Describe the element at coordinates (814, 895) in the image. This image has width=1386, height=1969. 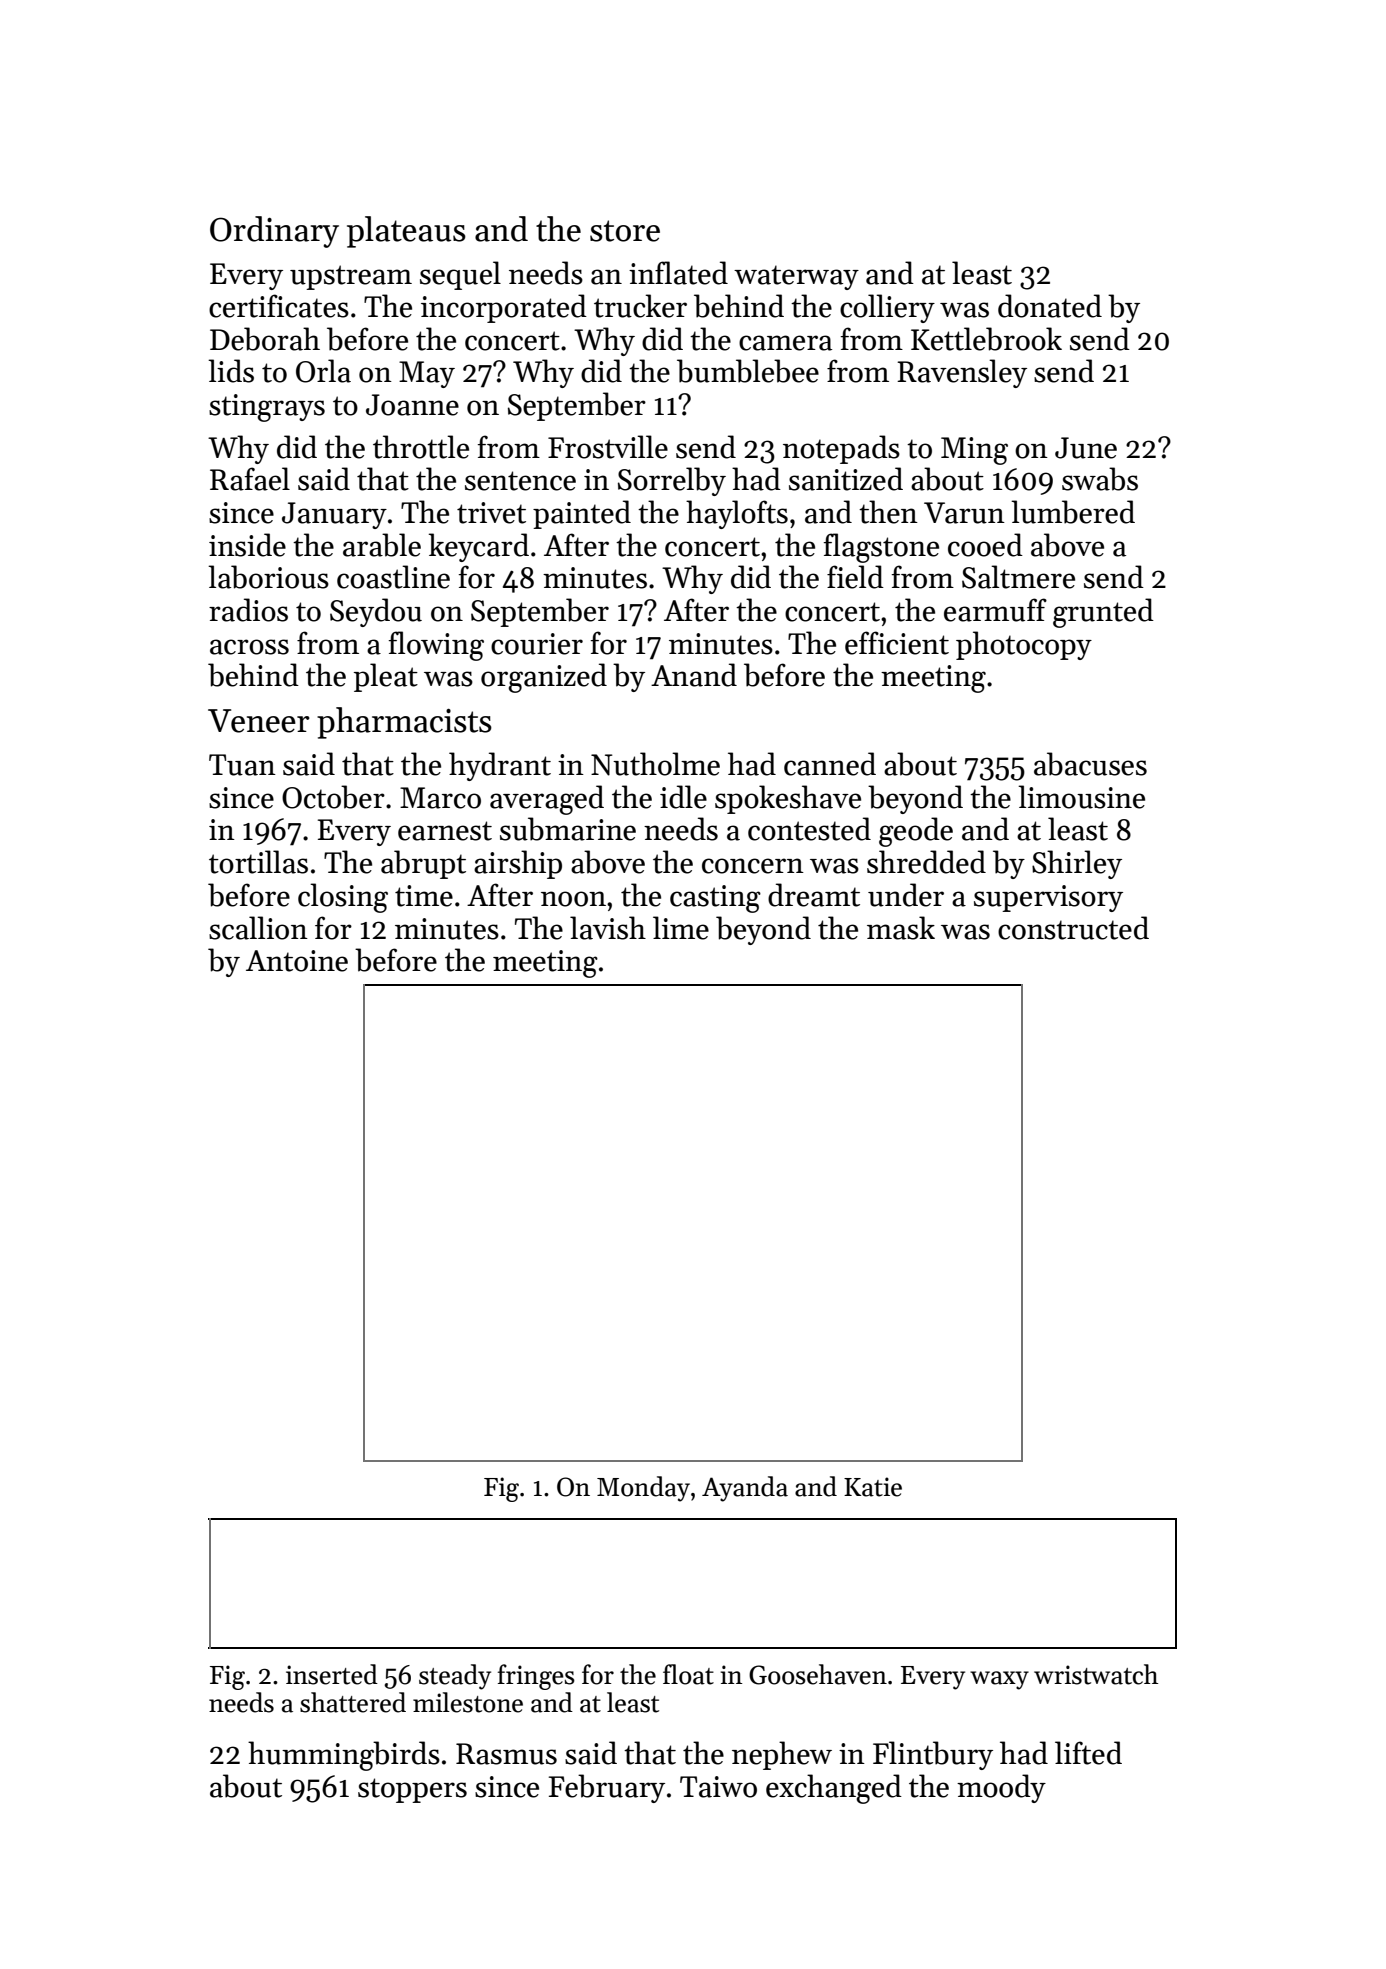
I see `dreamt` at that location.
